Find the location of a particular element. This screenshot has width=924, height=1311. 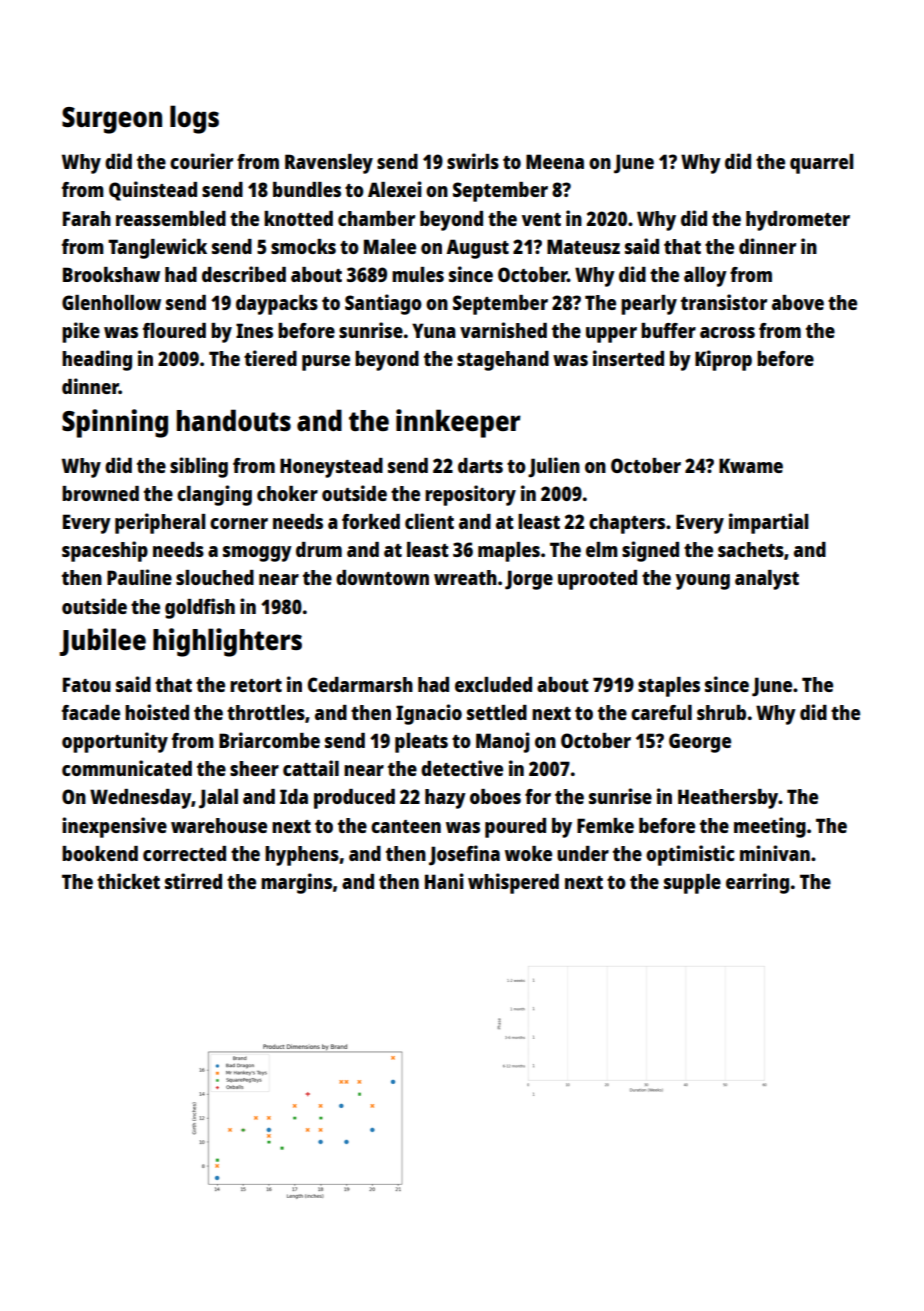

Quinstead is located at coordinates (153, 191).
